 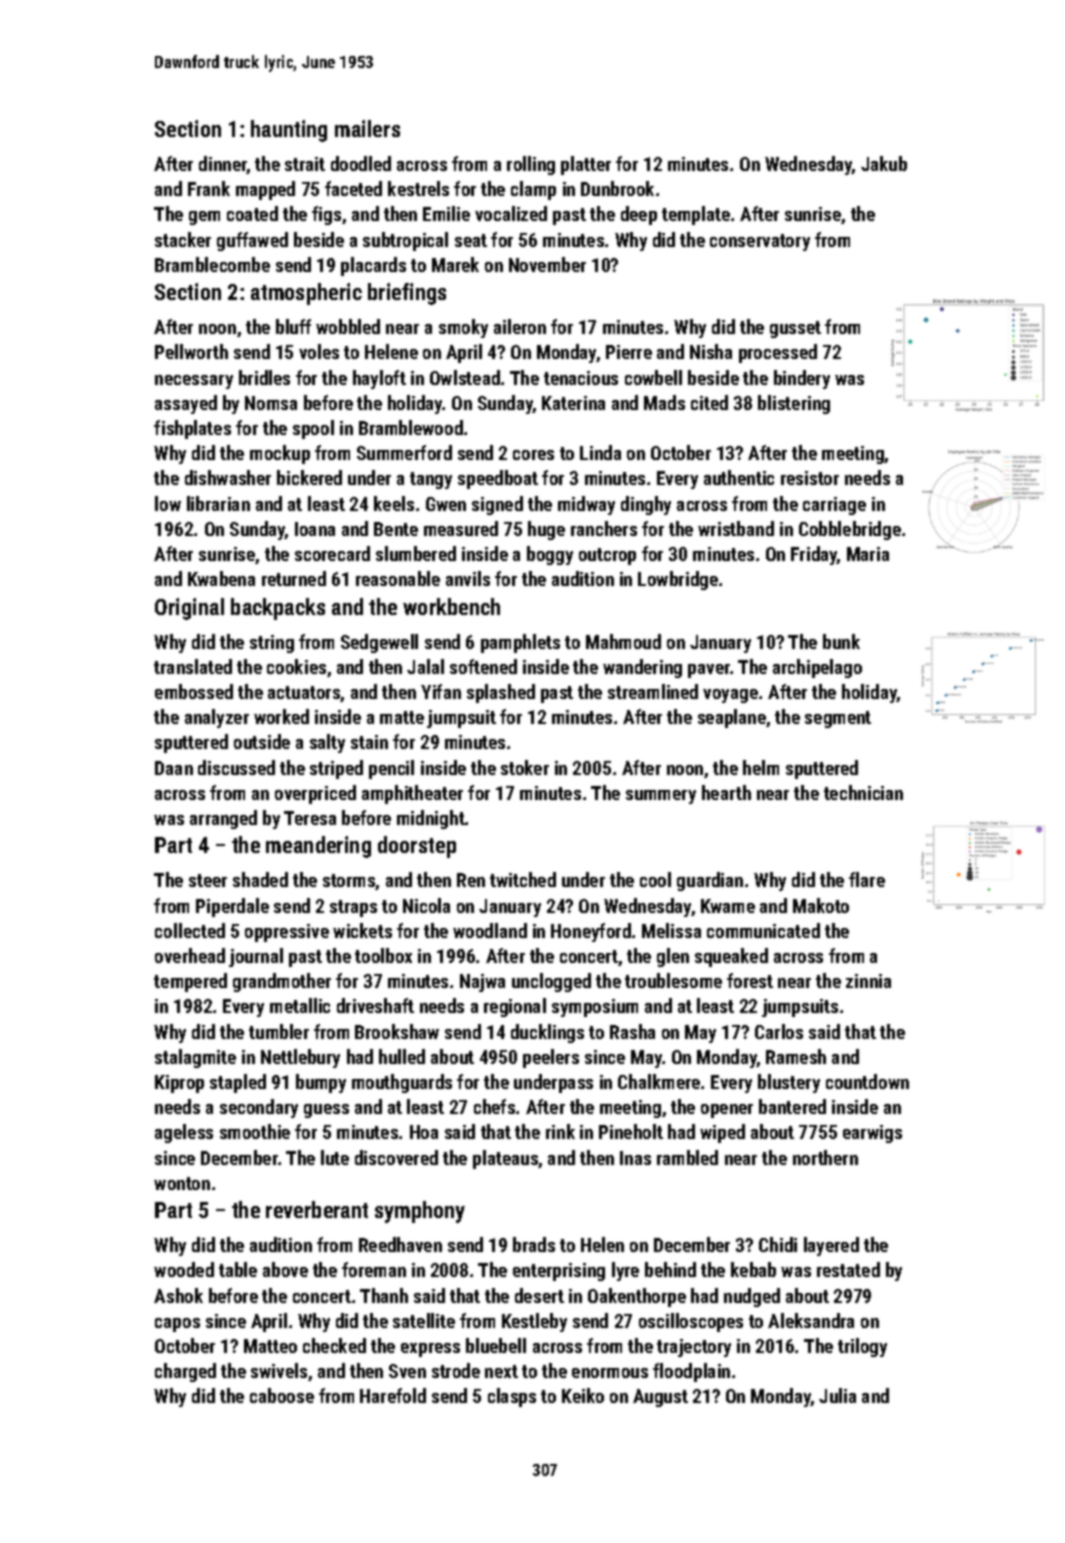 I want to click on wandering, so click(x=642, y=668).
